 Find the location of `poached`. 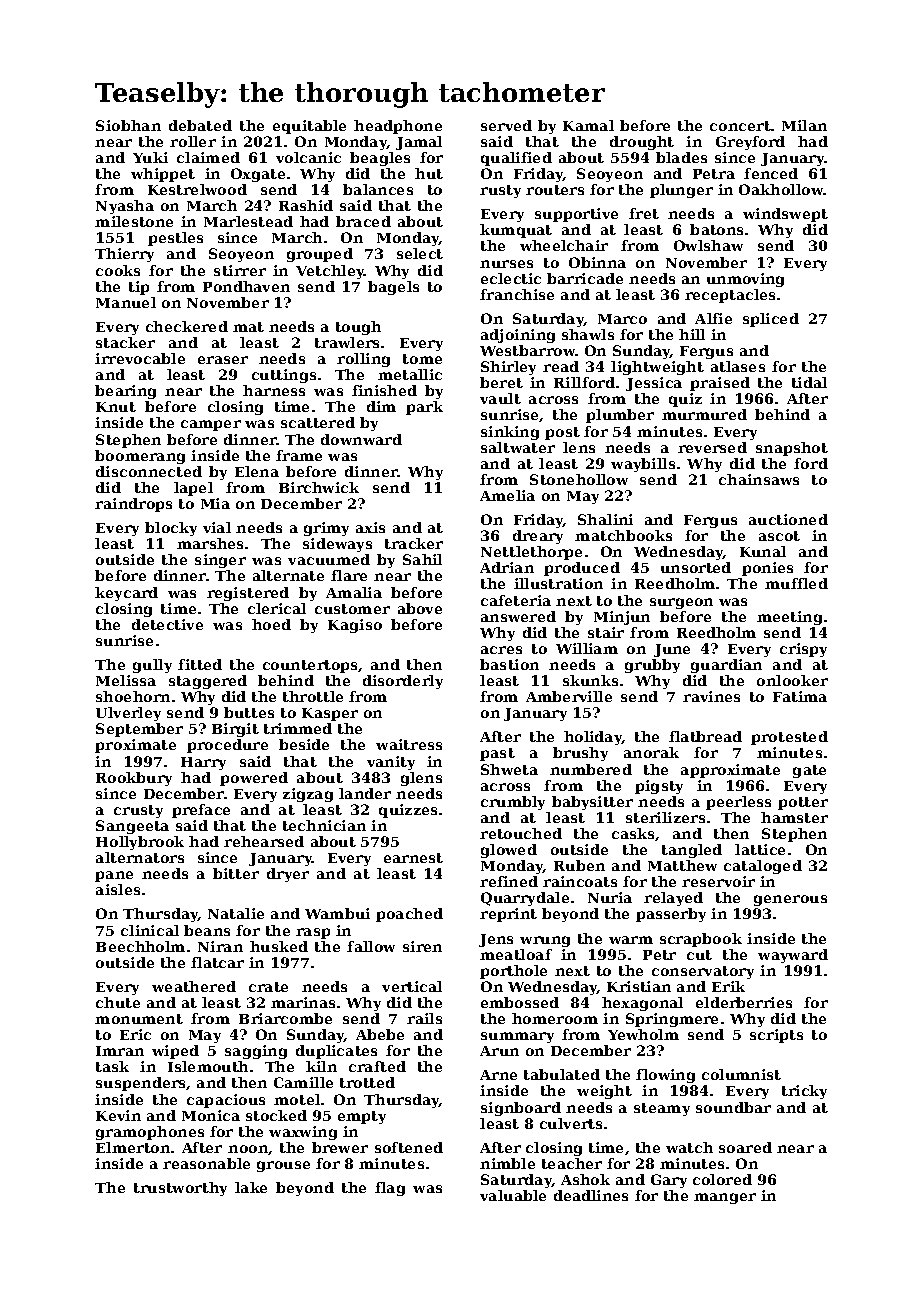

poached is located at coordinates (409, 915).
